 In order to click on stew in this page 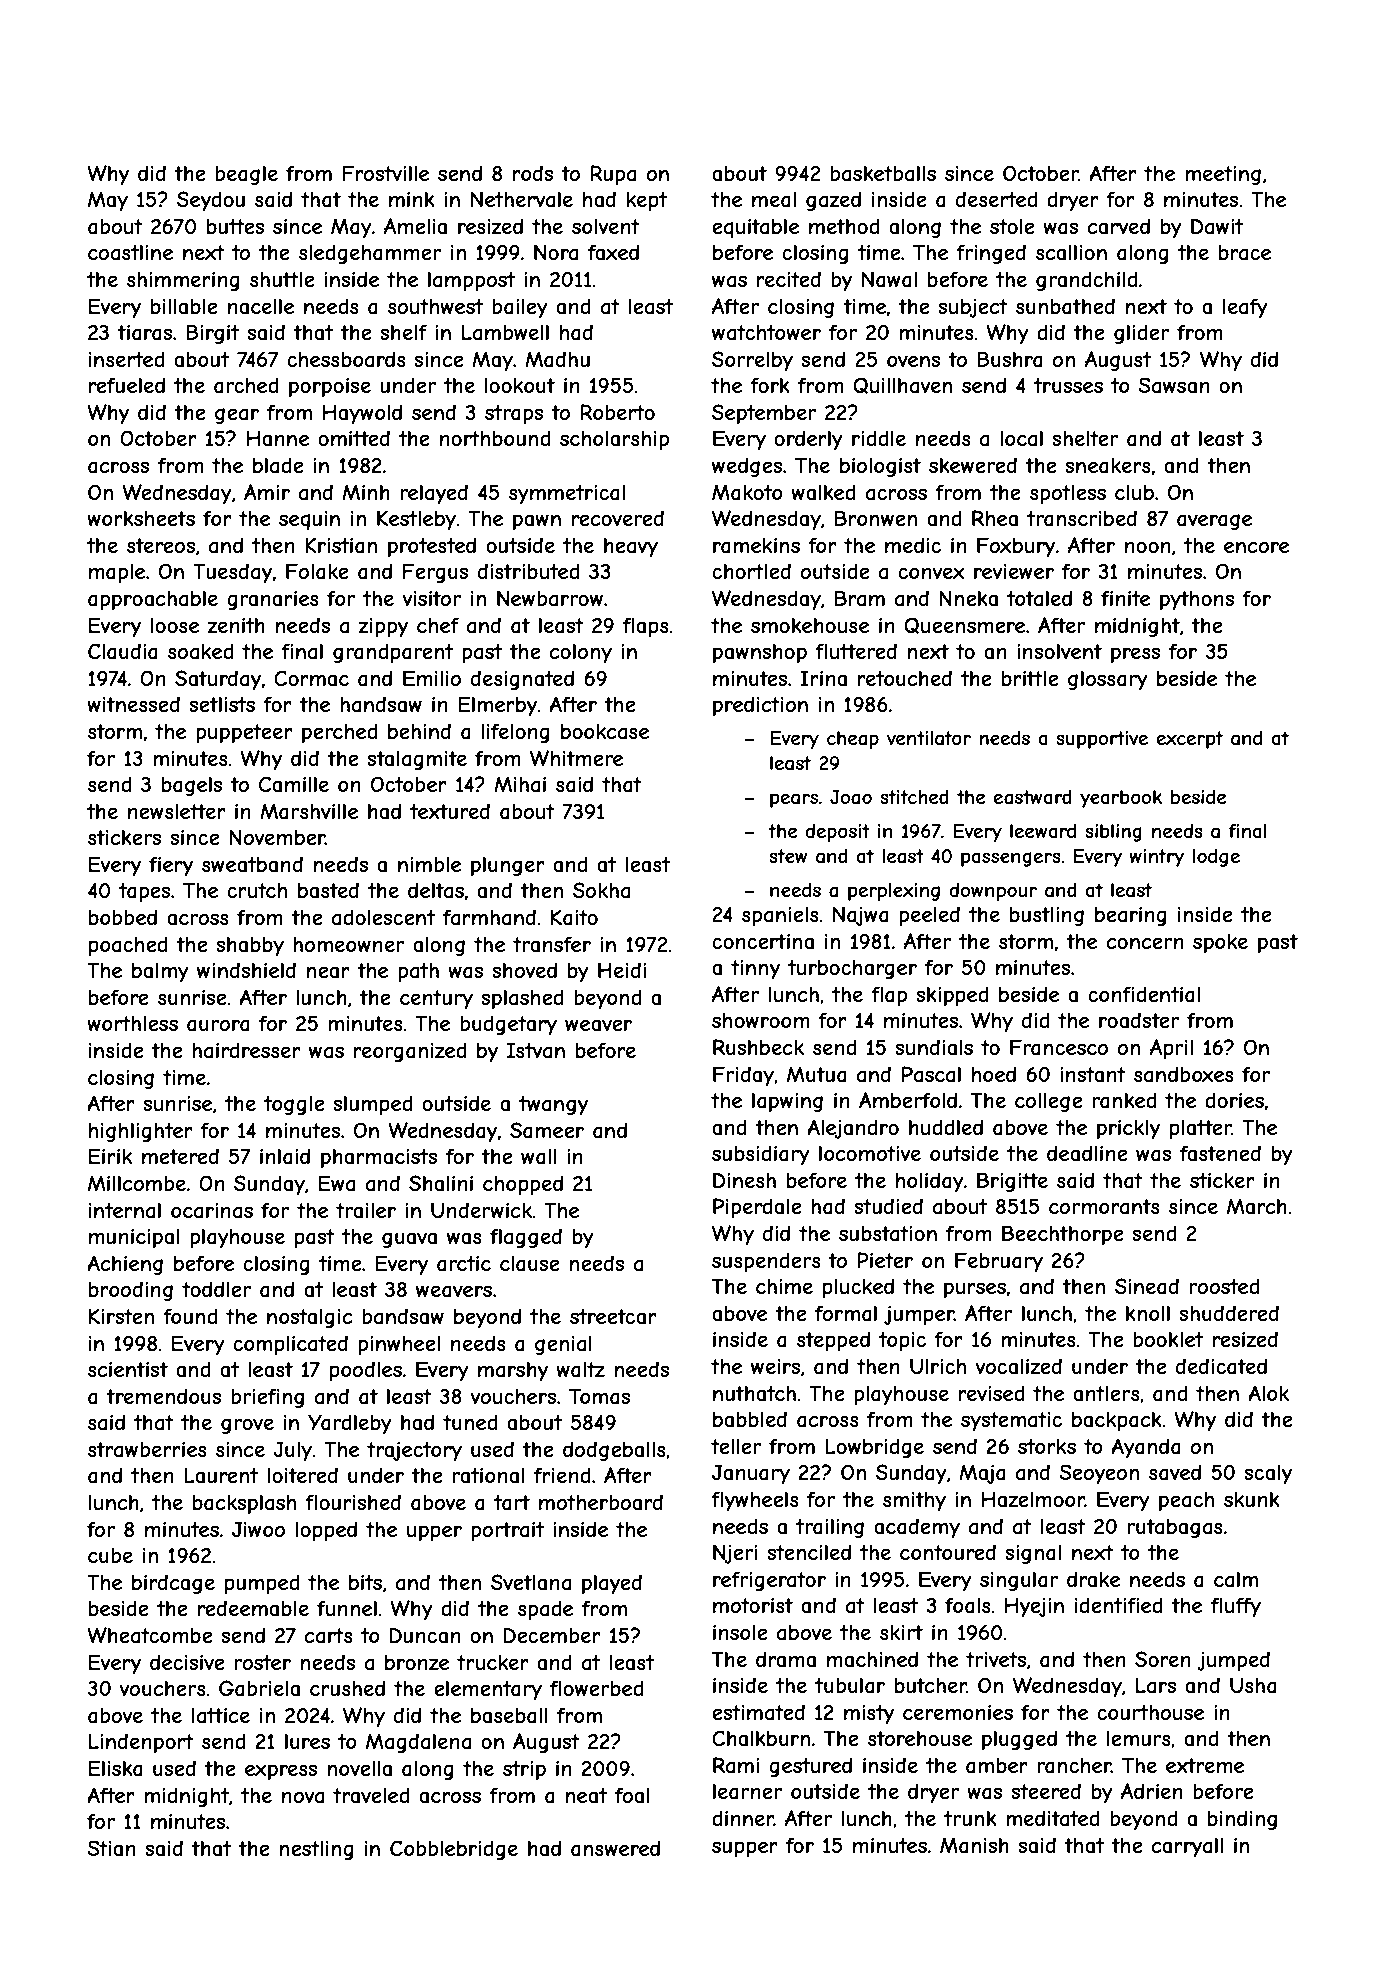, I will do `click(788, 856)`.
